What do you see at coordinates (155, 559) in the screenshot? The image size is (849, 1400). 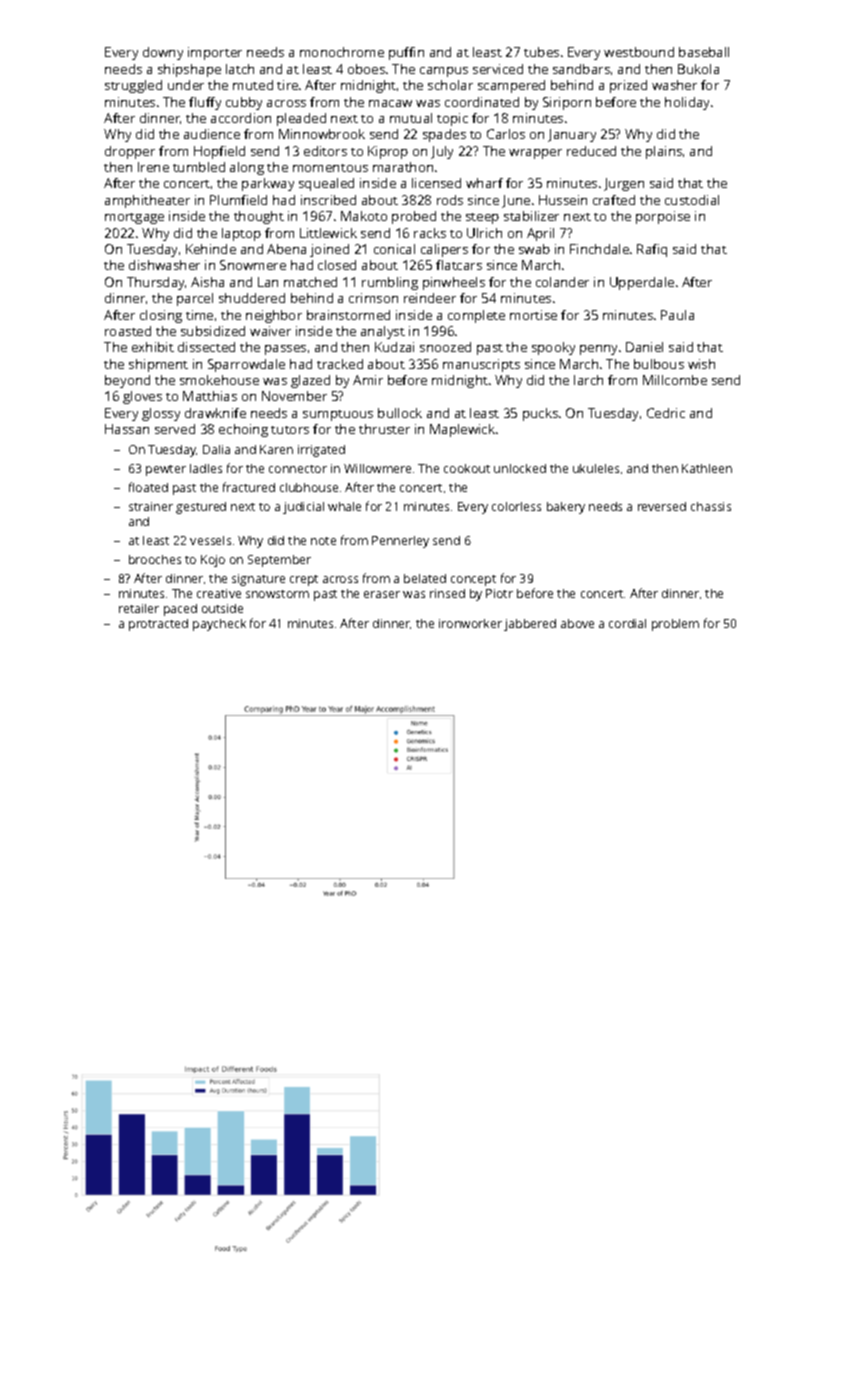 I see `brooches` at bounding box center [155, 559].
